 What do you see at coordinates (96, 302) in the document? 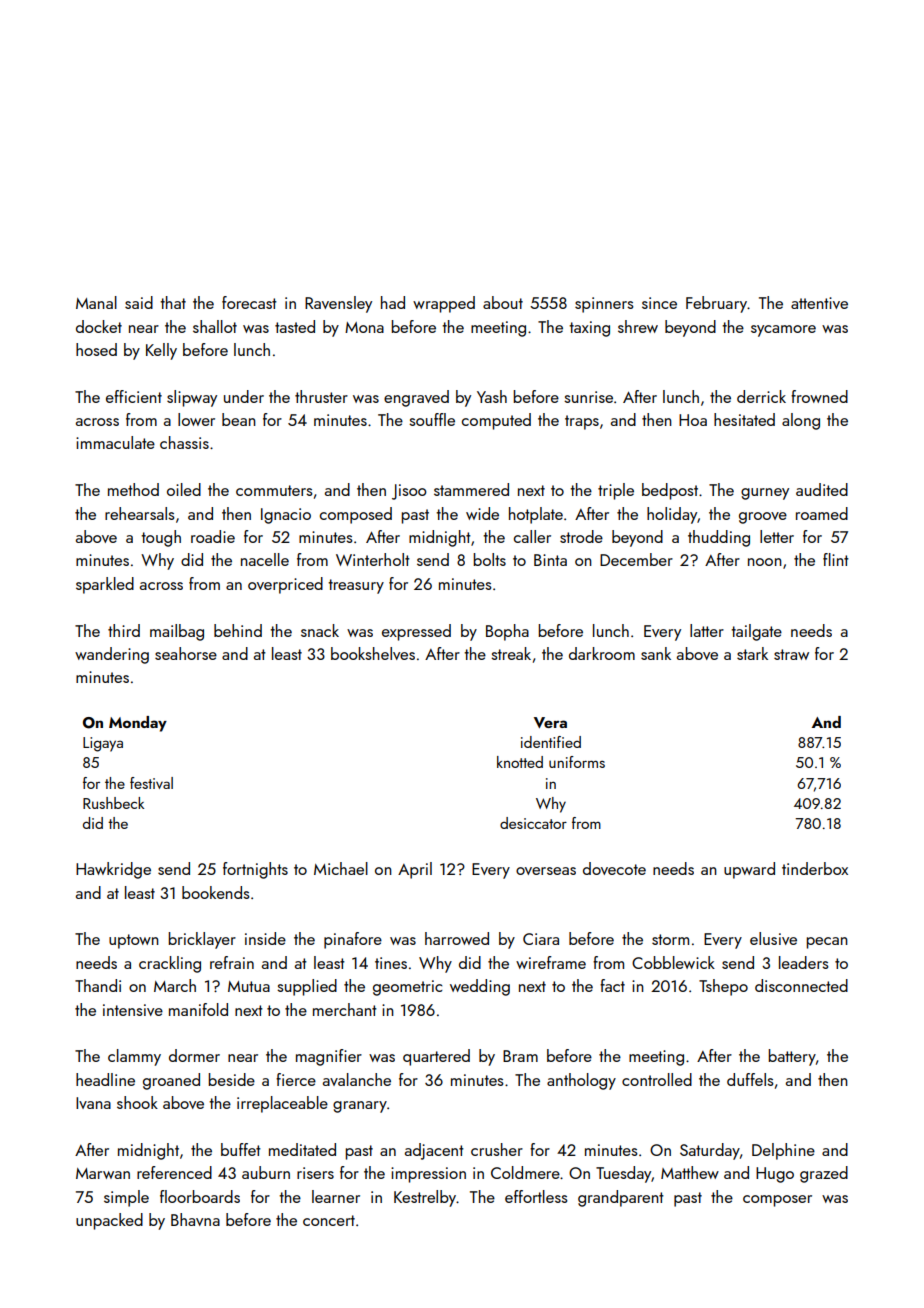
I see `Manal` at bounding box center [96, 302].
